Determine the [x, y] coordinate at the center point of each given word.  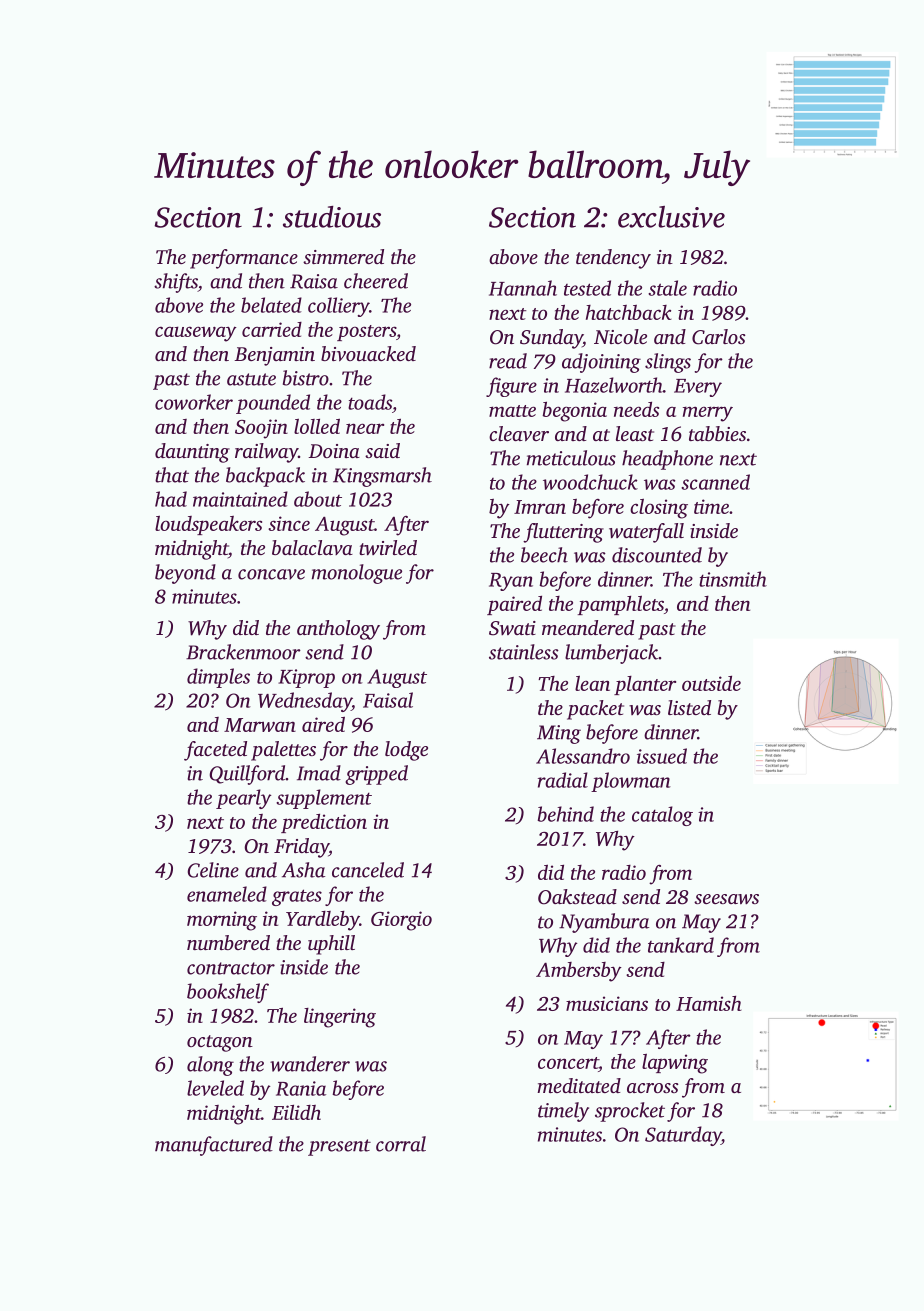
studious [332, 217]
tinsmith [733, 579]
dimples [218, 678]
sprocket [630, 1112]
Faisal [388, 700]
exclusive [671, 217]
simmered [343, 256]
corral [401, 1144]
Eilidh [296, 1112]
